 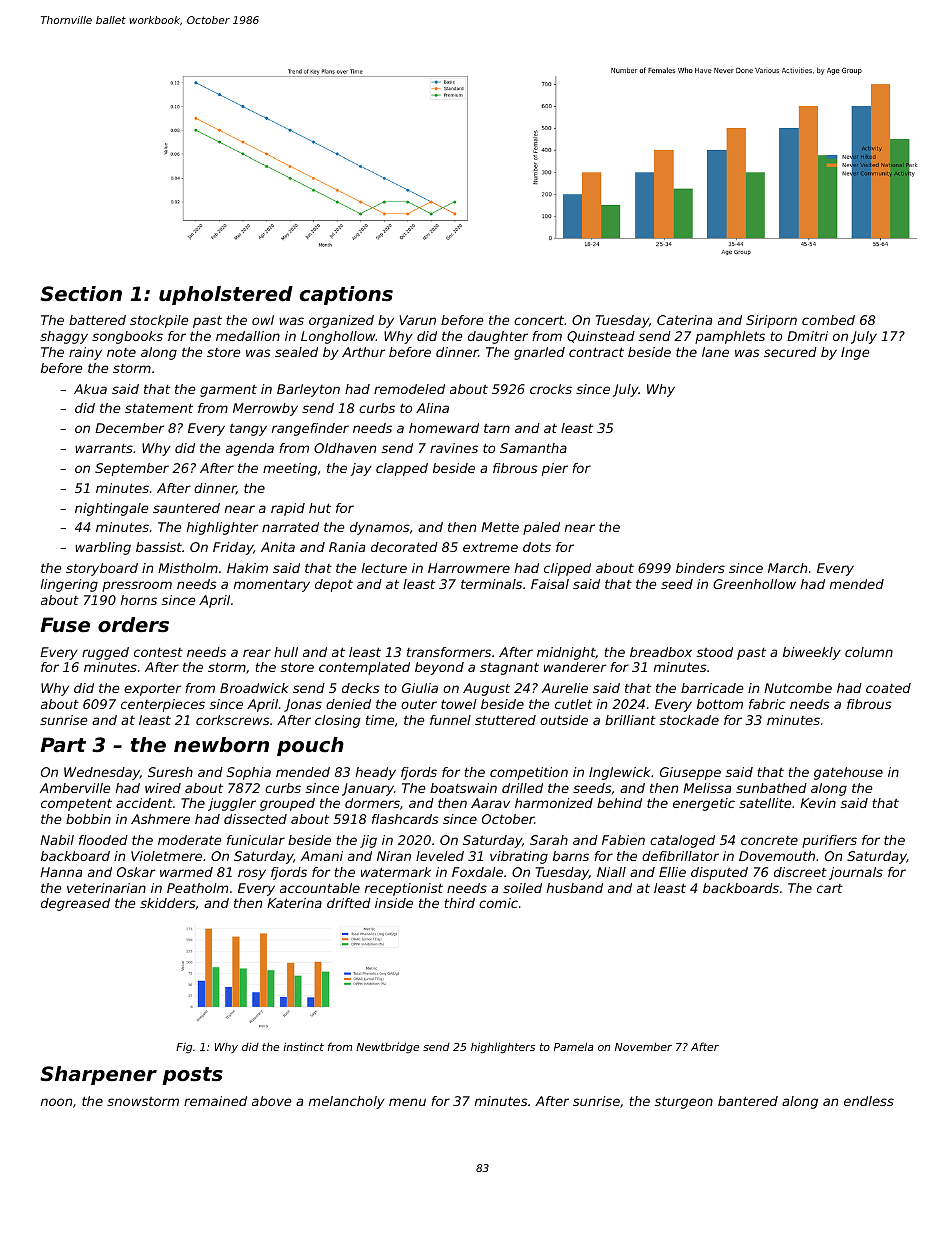 What do you see at coordinates (829, 841) in the document?
I see `purifiers` at bounding box center [829, 841].
